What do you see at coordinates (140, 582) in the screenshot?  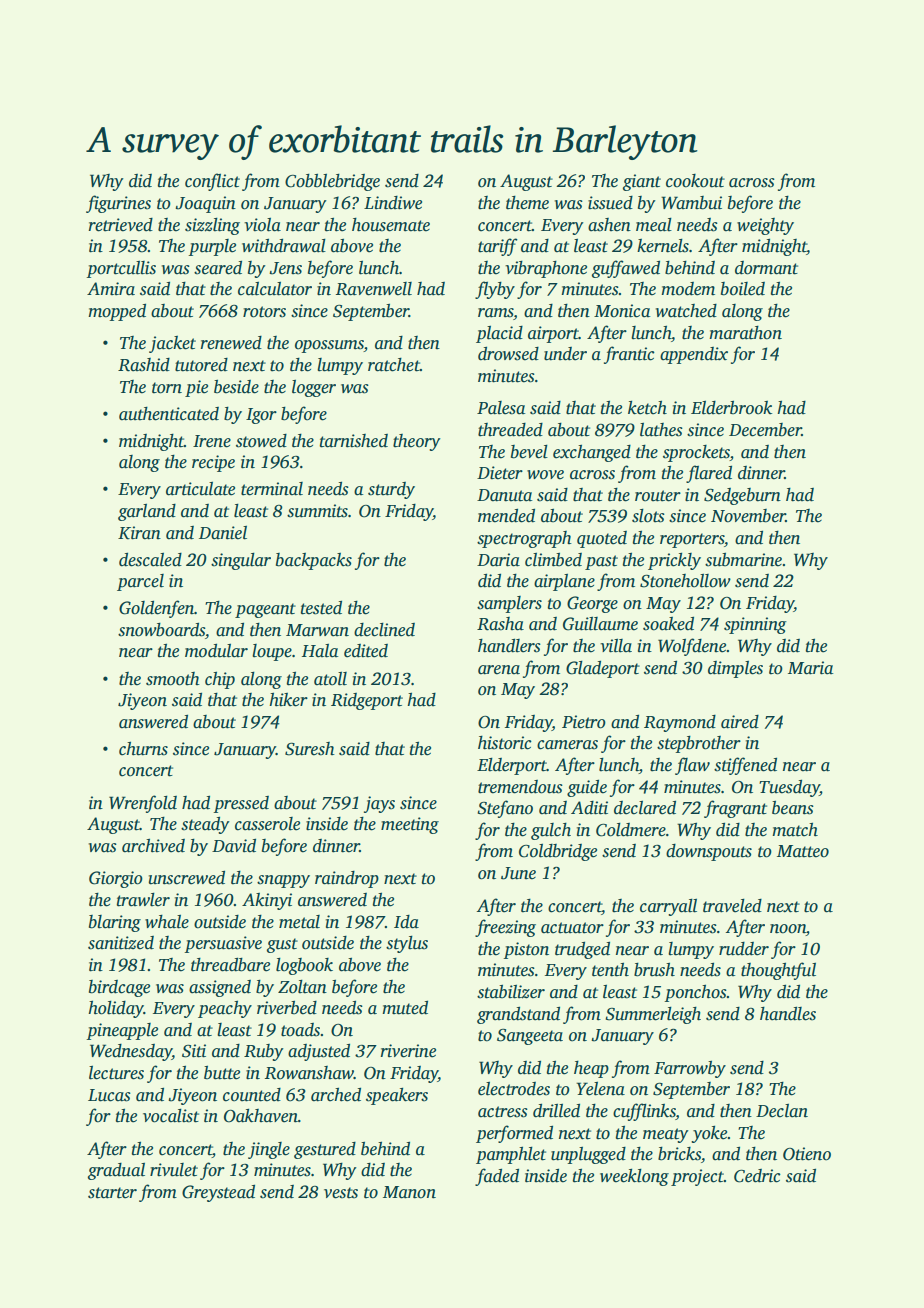 I see `parcel` at bounding box center [140, 582].
